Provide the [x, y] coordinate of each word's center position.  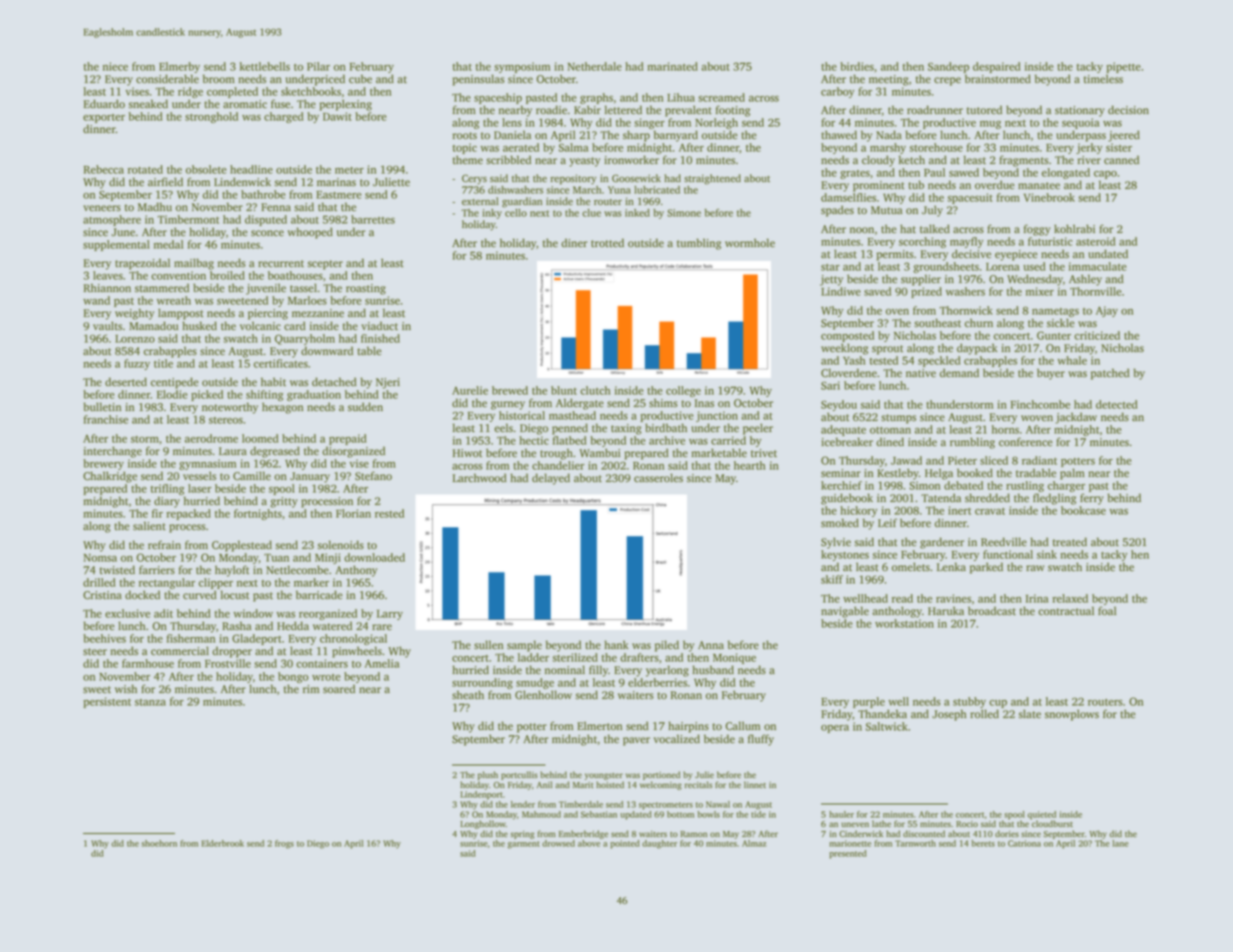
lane [1120, 843]
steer [95, 652]
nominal [565, 670]
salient [149, 526]
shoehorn [159, 843]
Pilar [318, 66]
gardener [942, 543]
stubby [969, 702]
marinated [672, 66]
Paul [934, 172]
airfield [165, 182]
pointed [624, 844]
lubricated [657, 190]
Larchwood [479, 478]
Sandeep [948, 67]
